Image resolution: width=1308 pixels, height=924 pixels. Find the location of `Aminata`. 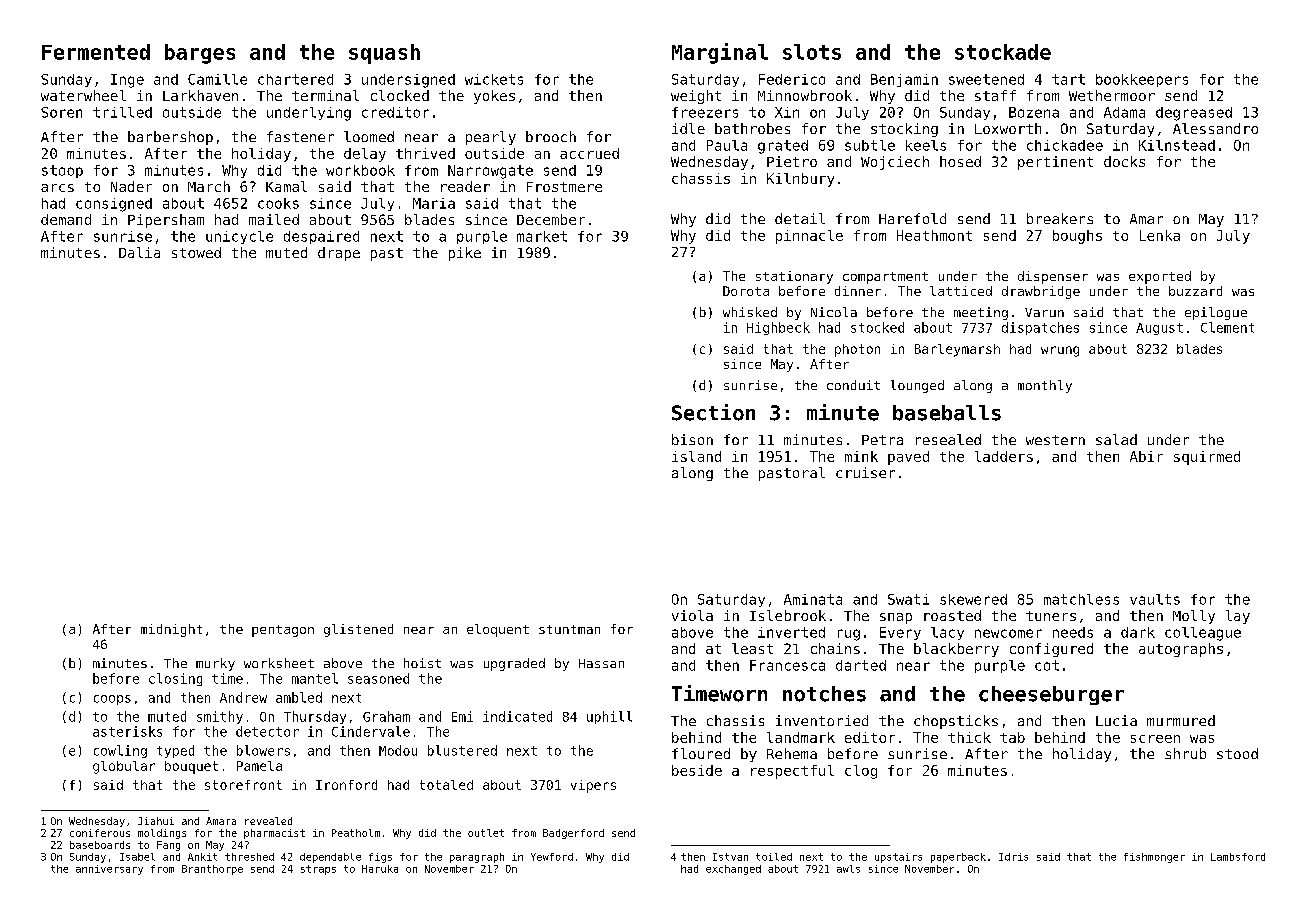

Aminata is located at coordinates (813, 599).
